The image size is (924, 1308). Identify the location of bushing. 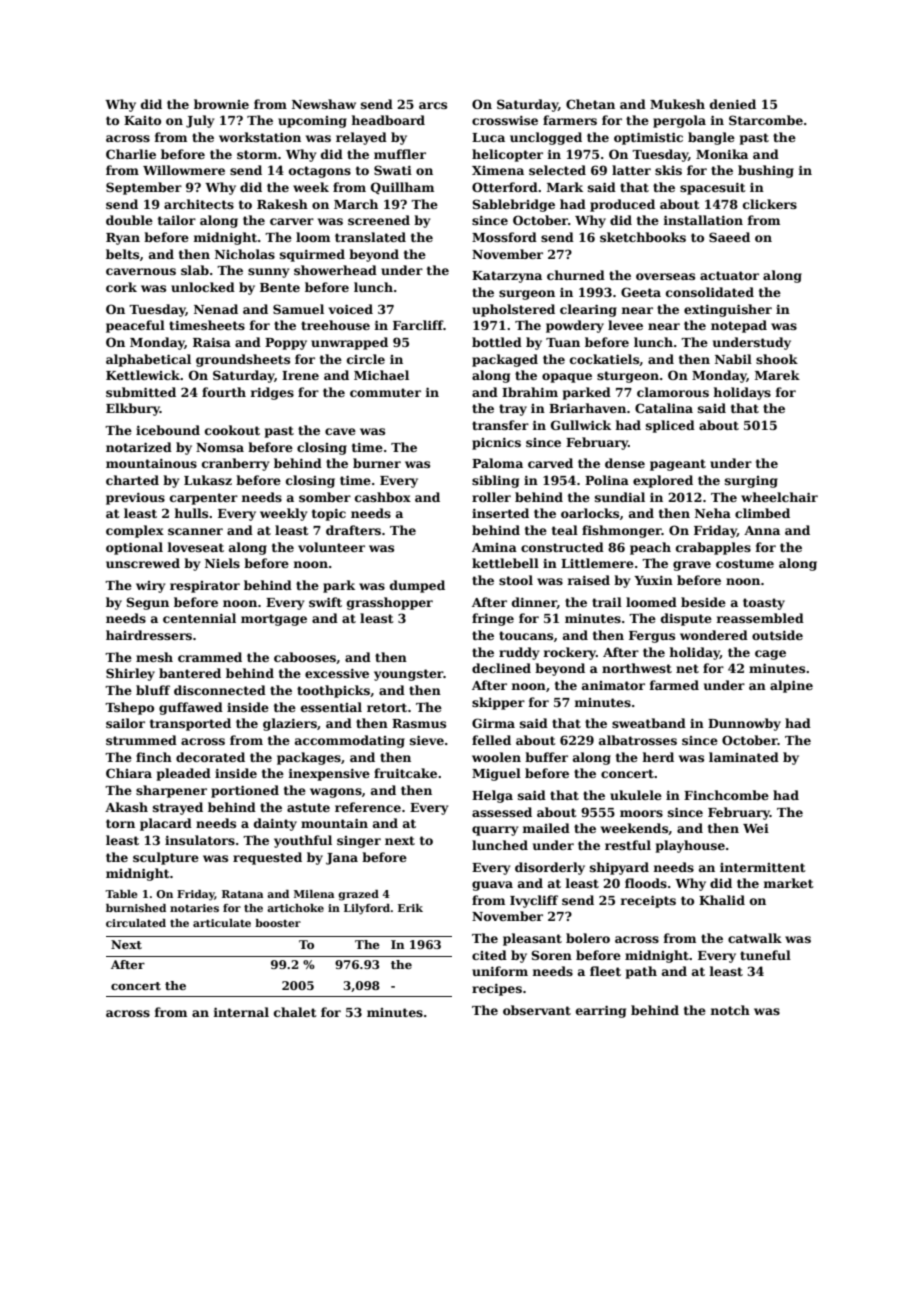
(766, 171).
